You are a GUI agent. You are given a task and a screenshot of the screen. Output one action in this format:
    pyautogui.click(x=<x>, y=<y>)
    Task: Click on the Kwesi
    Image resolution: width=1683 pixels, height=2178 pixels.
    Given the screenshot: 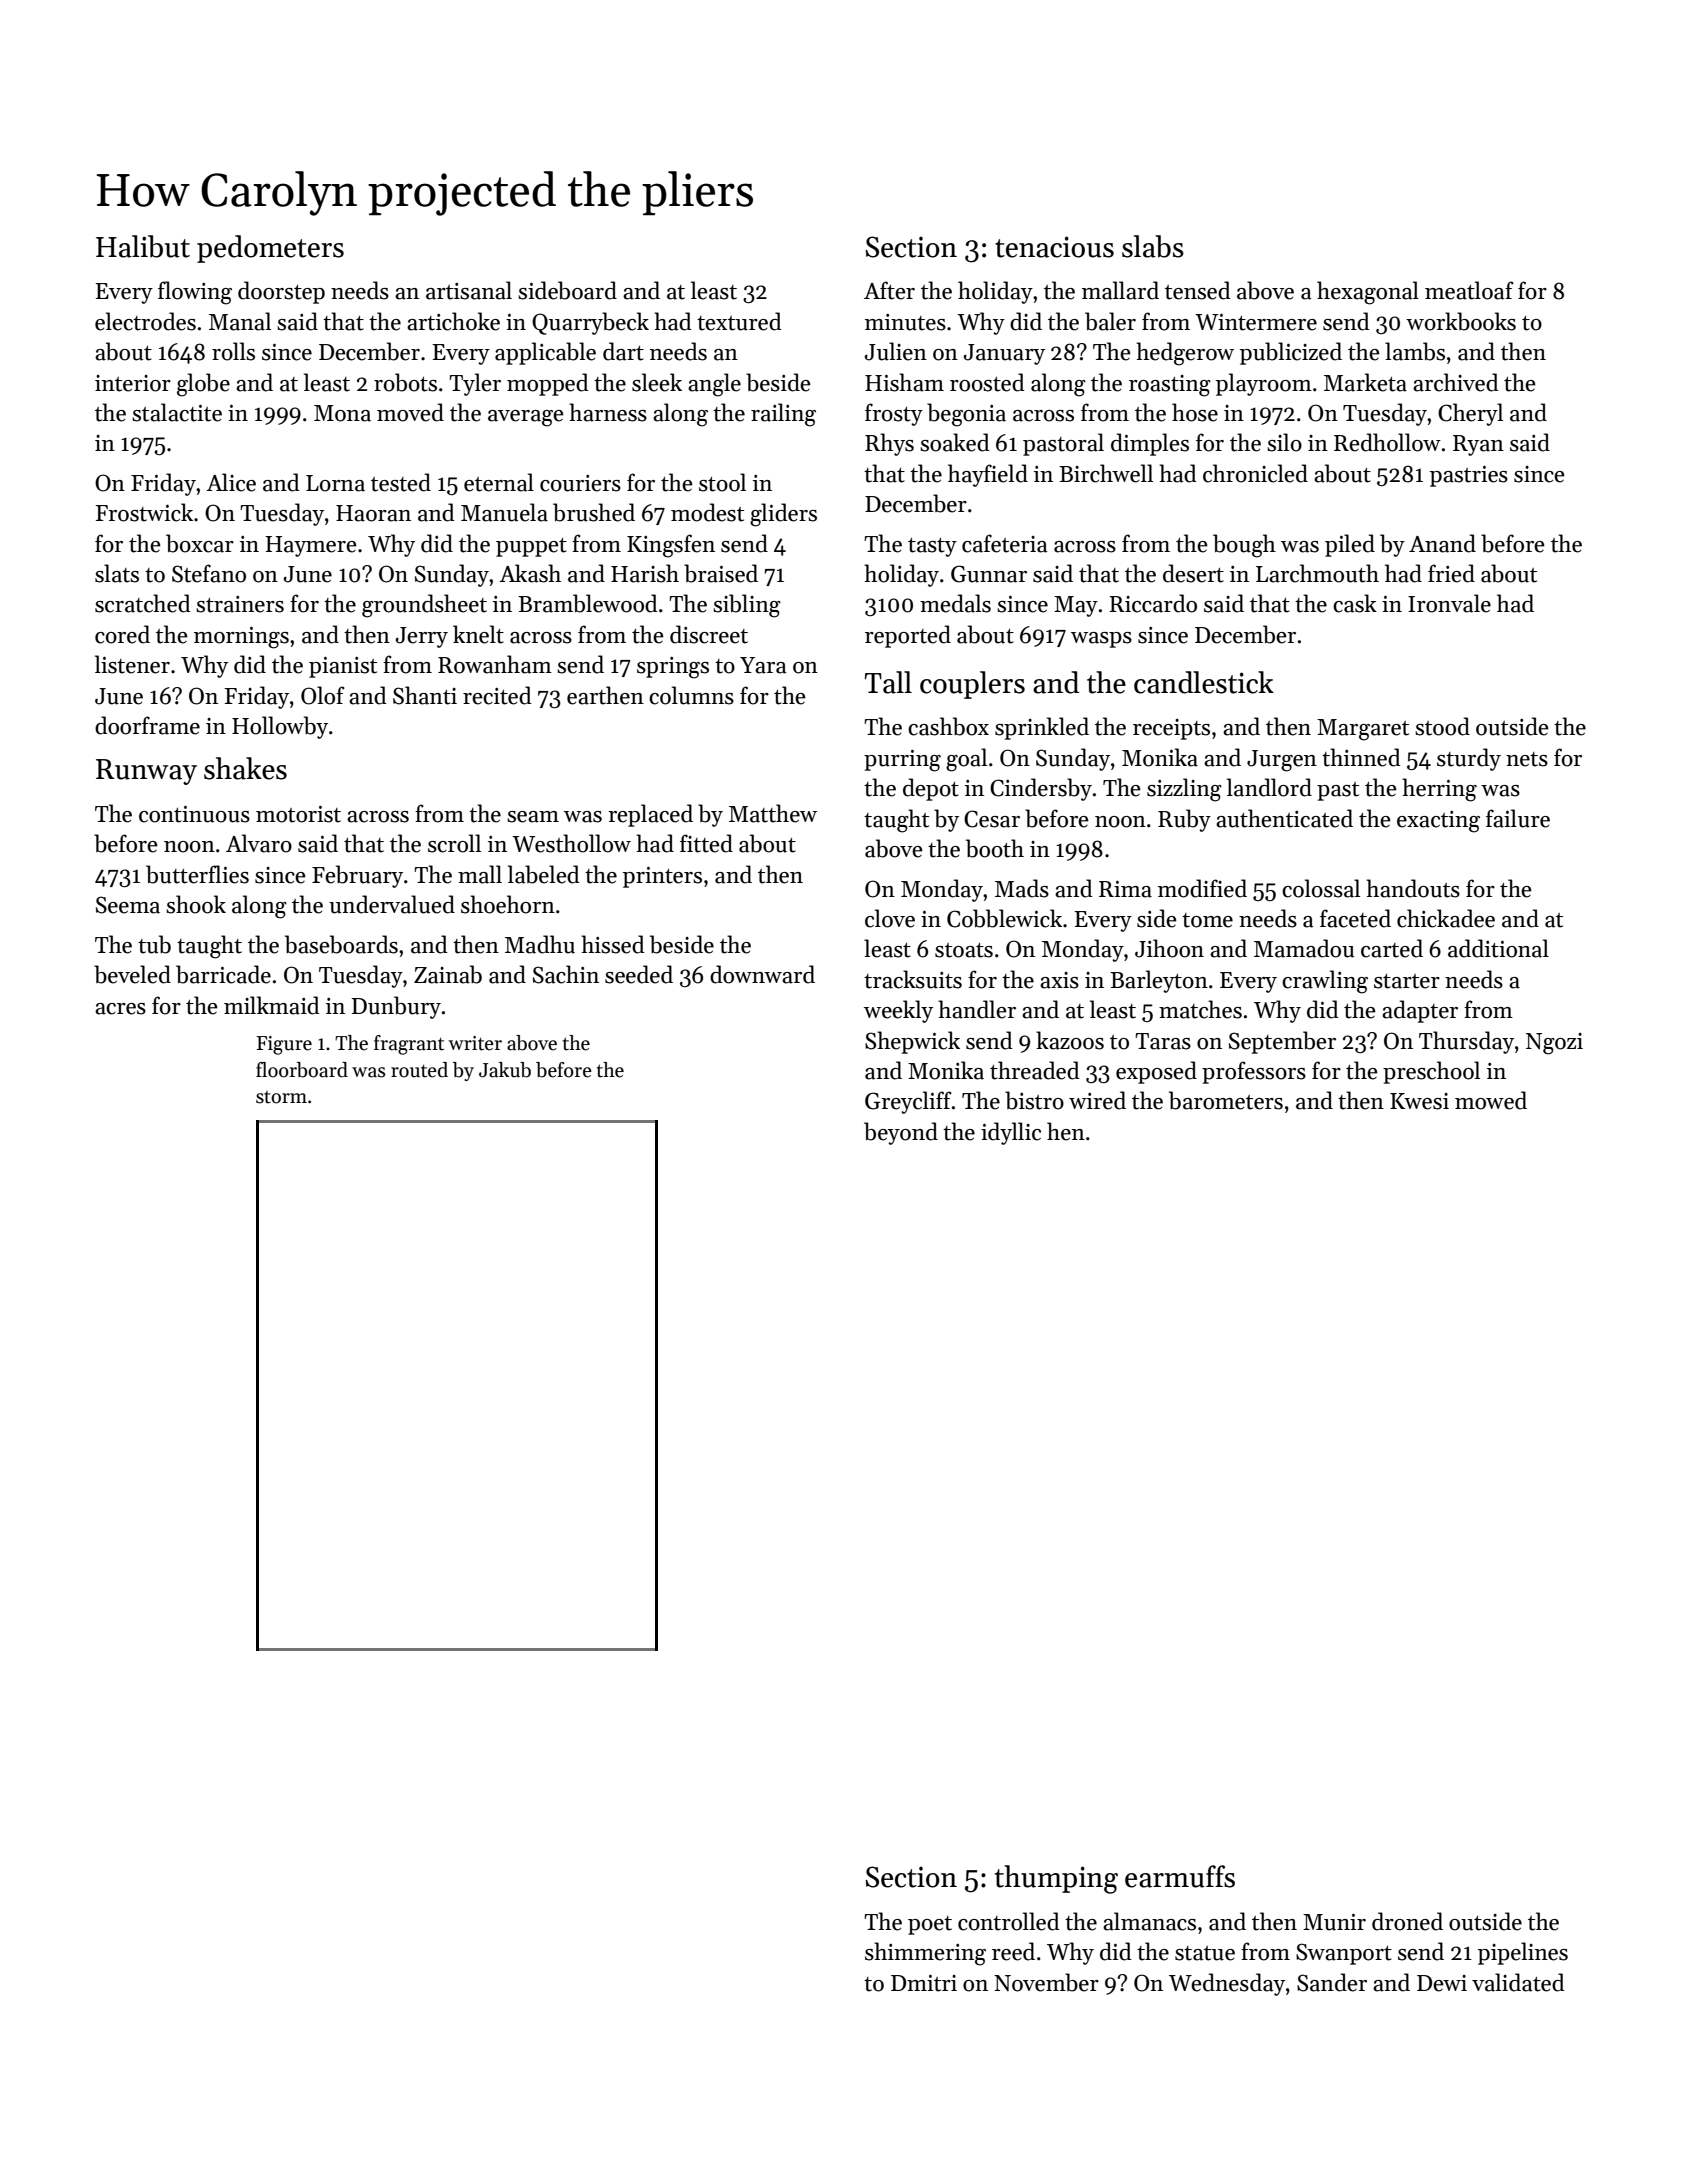 What is the action you would take?
    pyautogui.click(x=1419, y=1101)
